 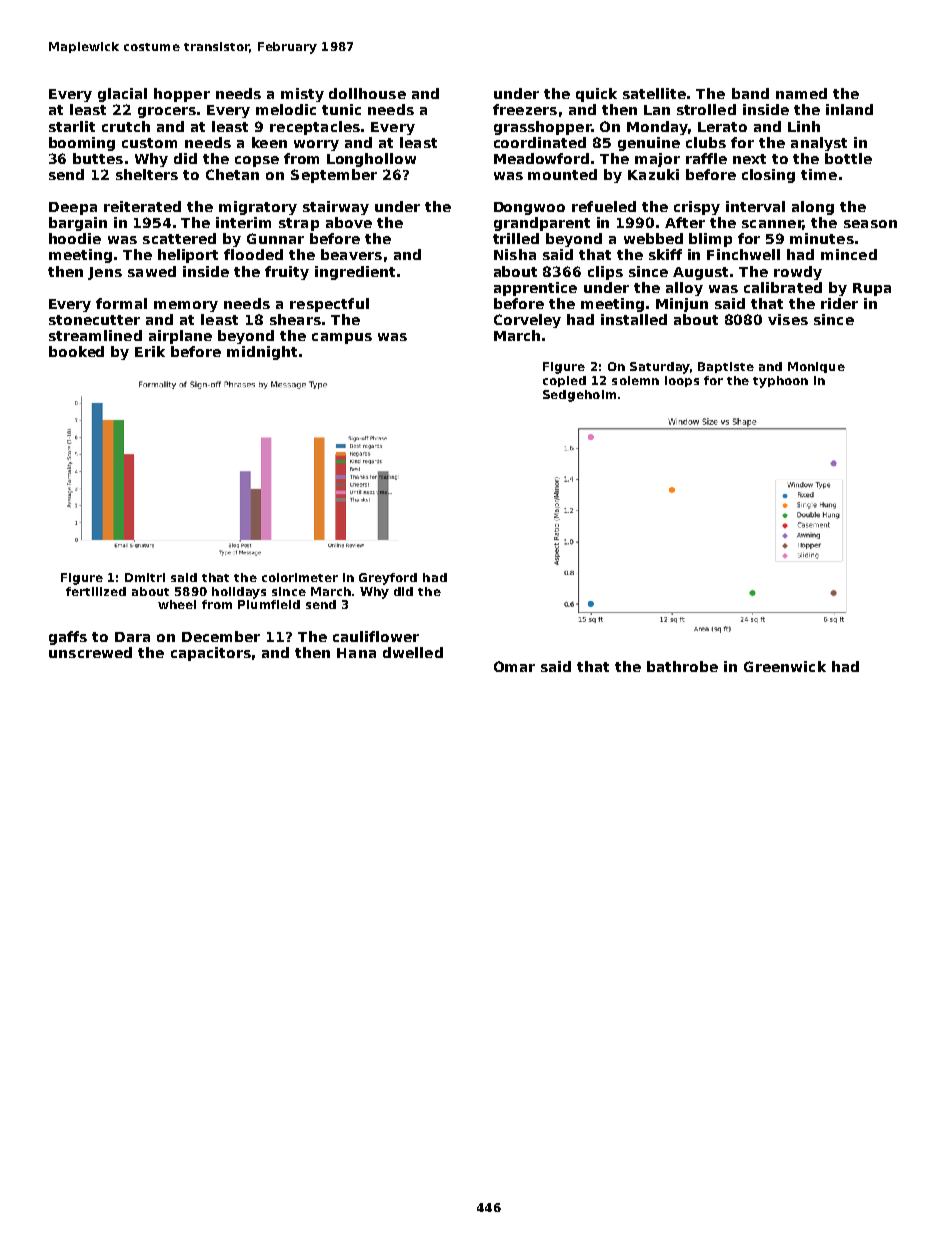 What do you see at coordinates (822, 238) in the screenshot?
I see `minutes` at bounding box center [822, 238].
